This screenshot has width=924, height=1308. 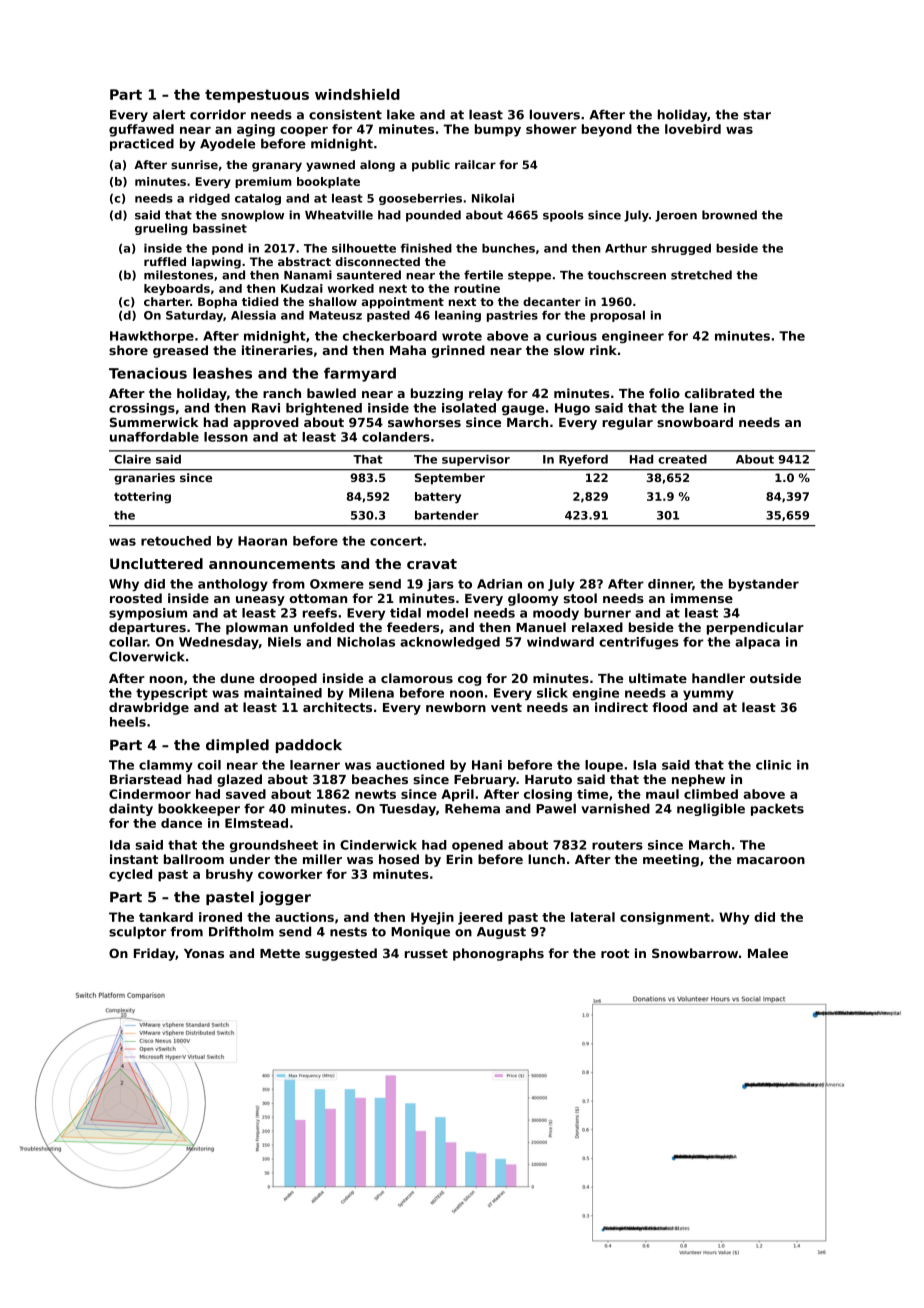 I want to click on root, so click(x=615, y=953).
